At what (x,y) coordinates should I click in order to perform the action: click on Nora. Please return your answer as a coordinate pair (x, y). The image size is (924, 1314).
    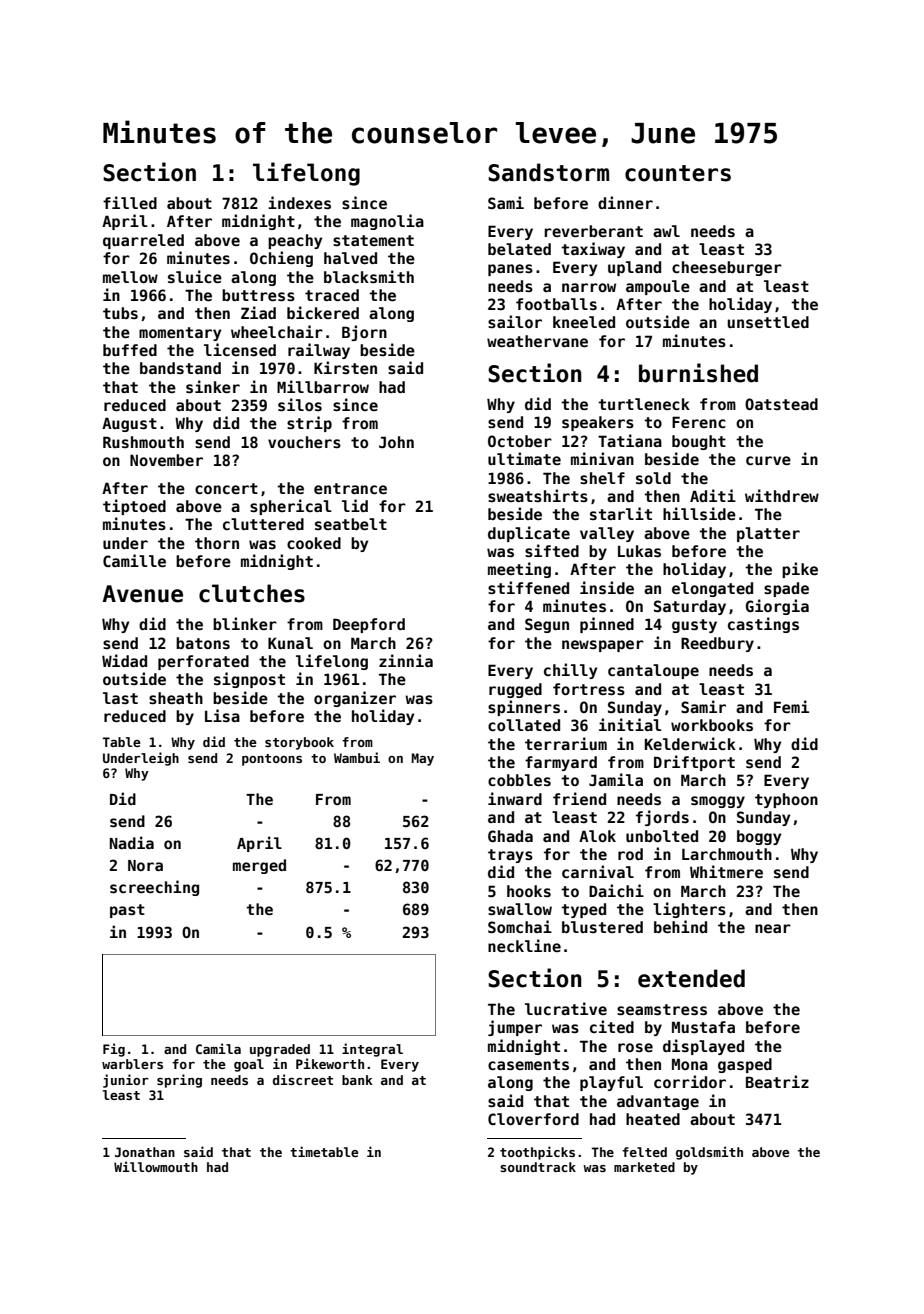
    Looking at the image, I should click on (145, 865).
